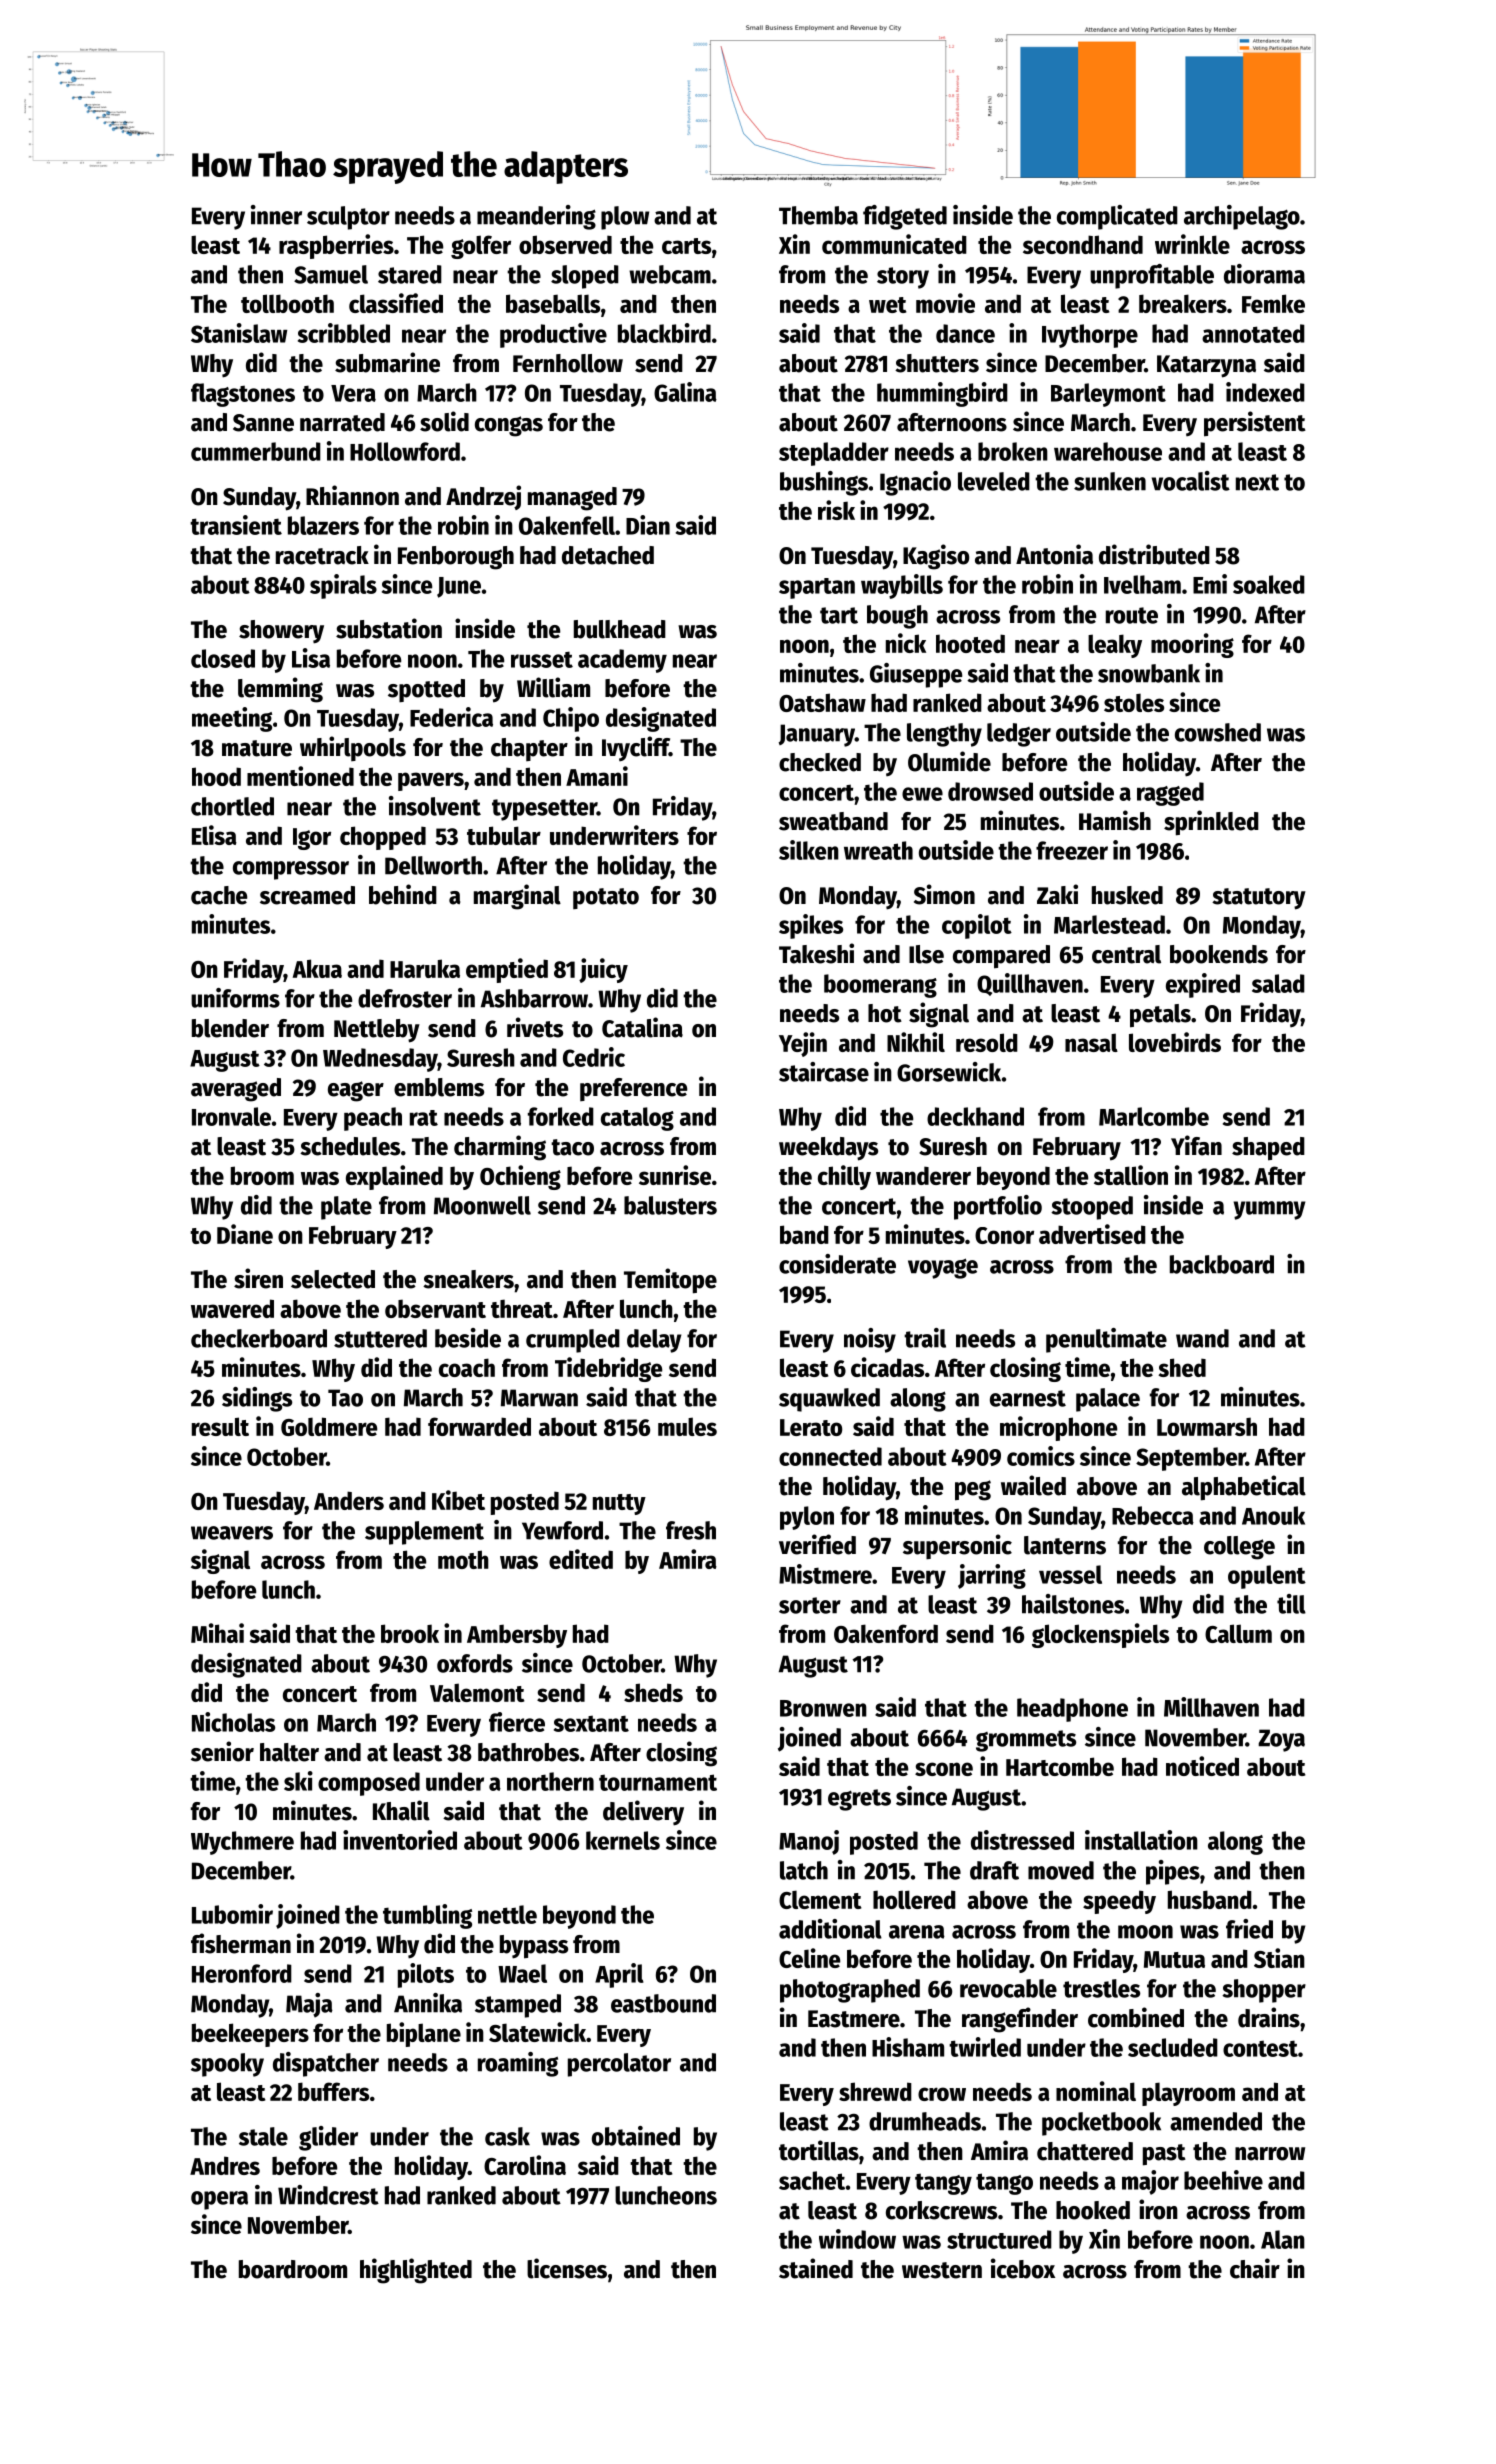  Describe the element at coordinates (1255, 2268) in the screenshot. I see `chair` at that location.
